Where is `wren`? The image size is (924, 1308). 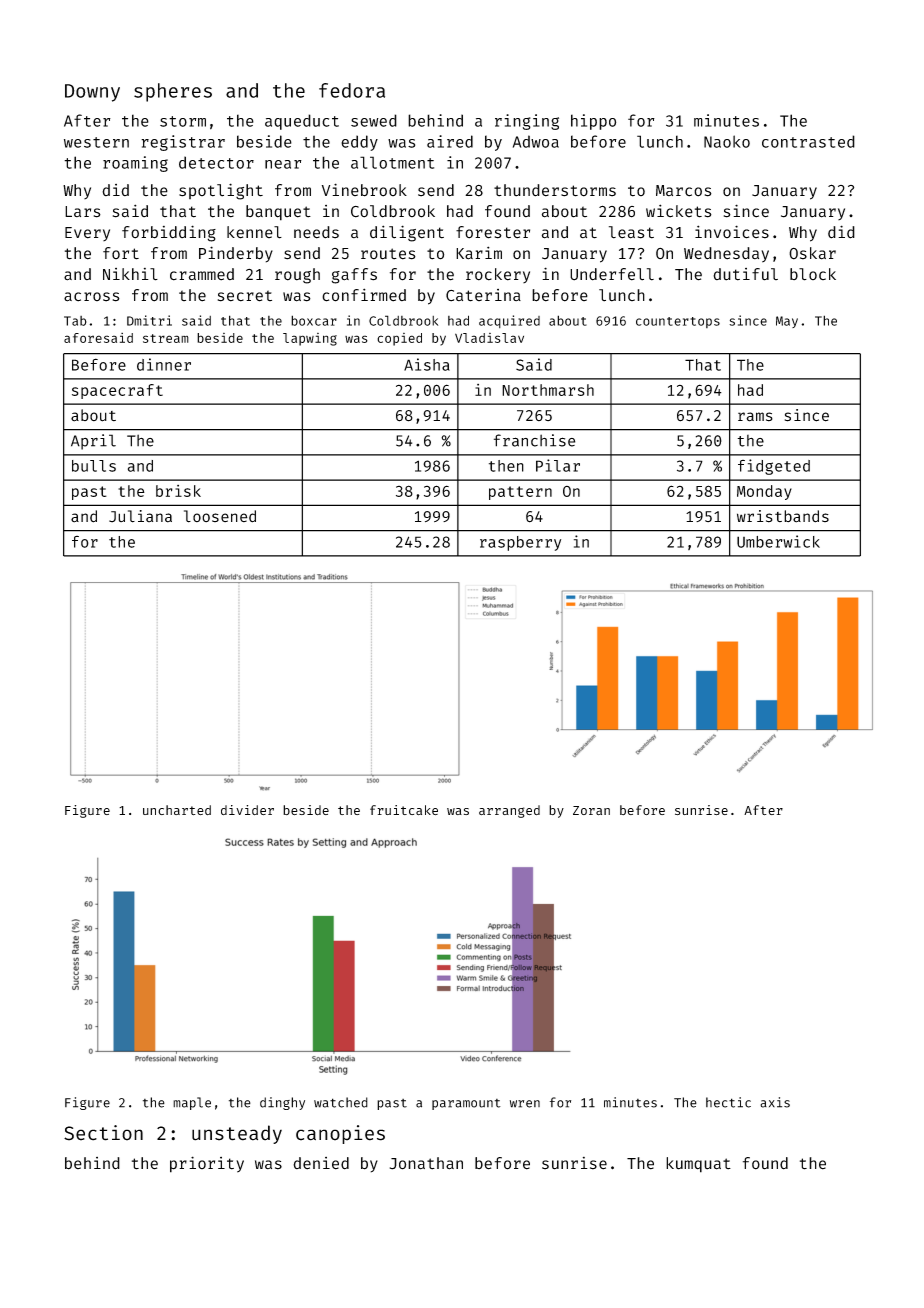 wren is located at coordinates (525, 1104).
